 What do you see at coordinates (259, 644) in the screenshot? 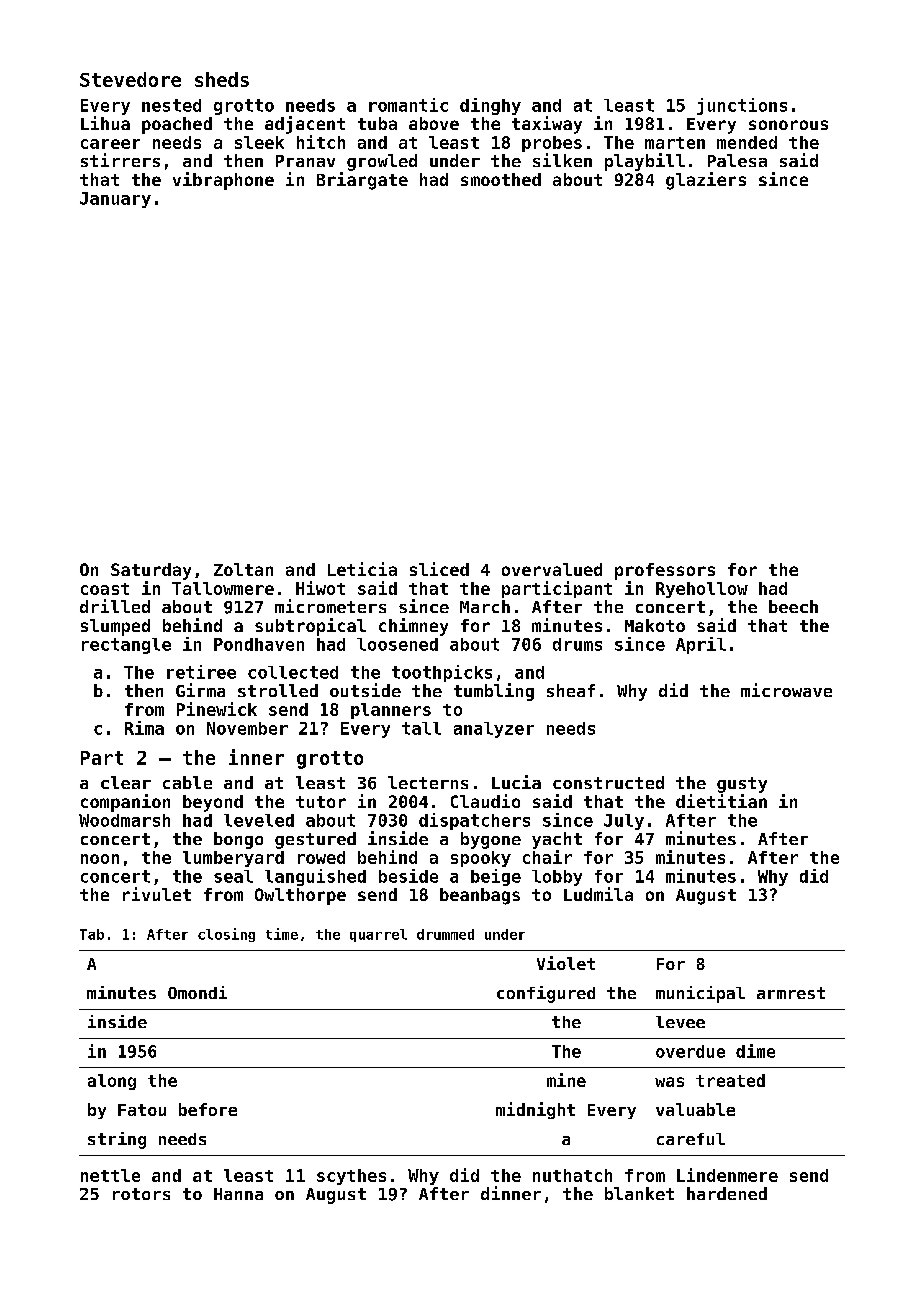
I see `Pondhaven` at bounding box center [259, 644].
